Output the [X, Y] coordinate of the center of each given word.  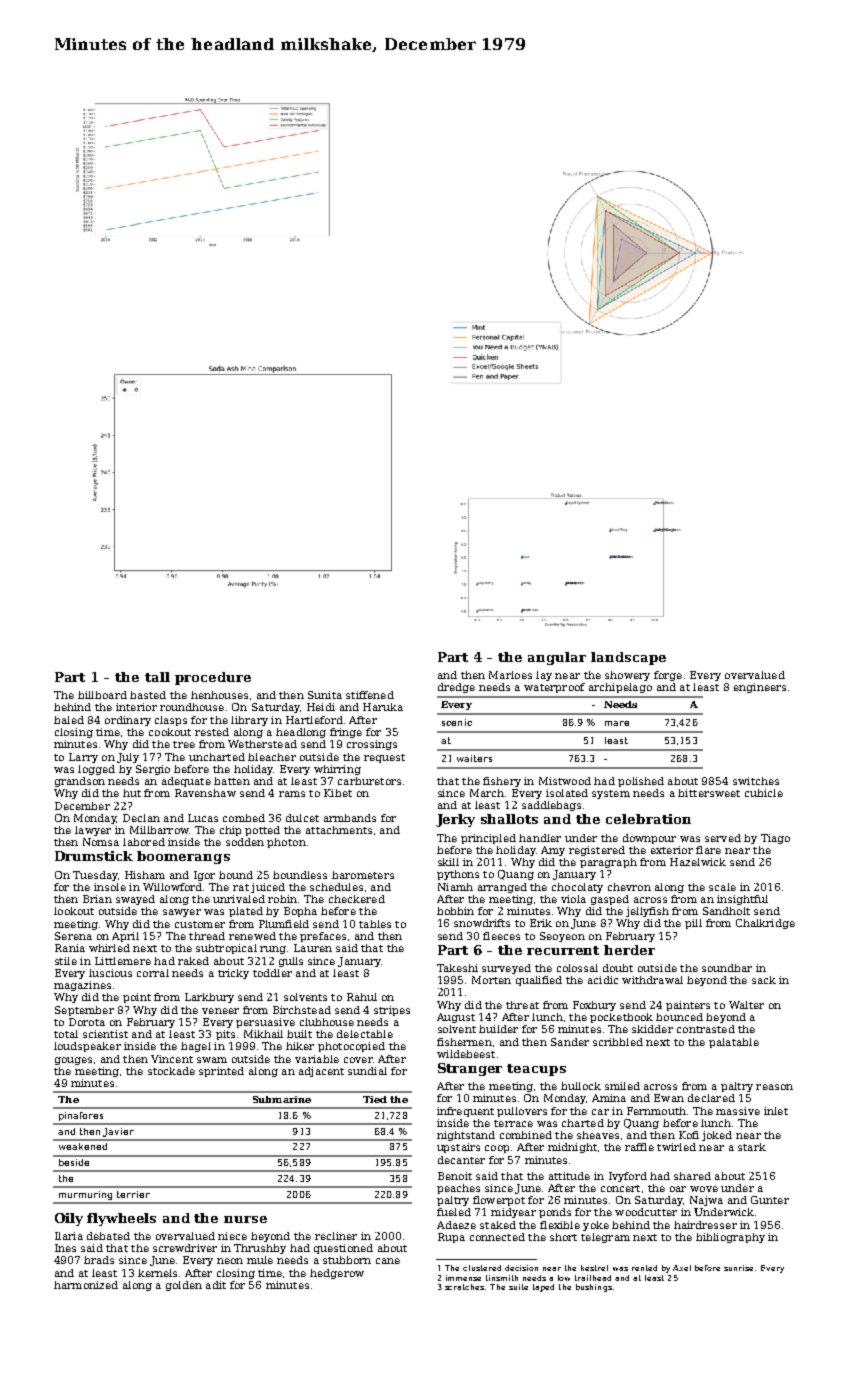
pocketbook [621, 1018]
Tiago [775, 839]
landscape [628, 658]
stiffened [370, 695]
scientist [105, 1034]
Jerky [455, 820]
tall [157, 677]
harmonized [86, 1285]
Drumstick [94, 856]
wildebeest [466, 1054]
